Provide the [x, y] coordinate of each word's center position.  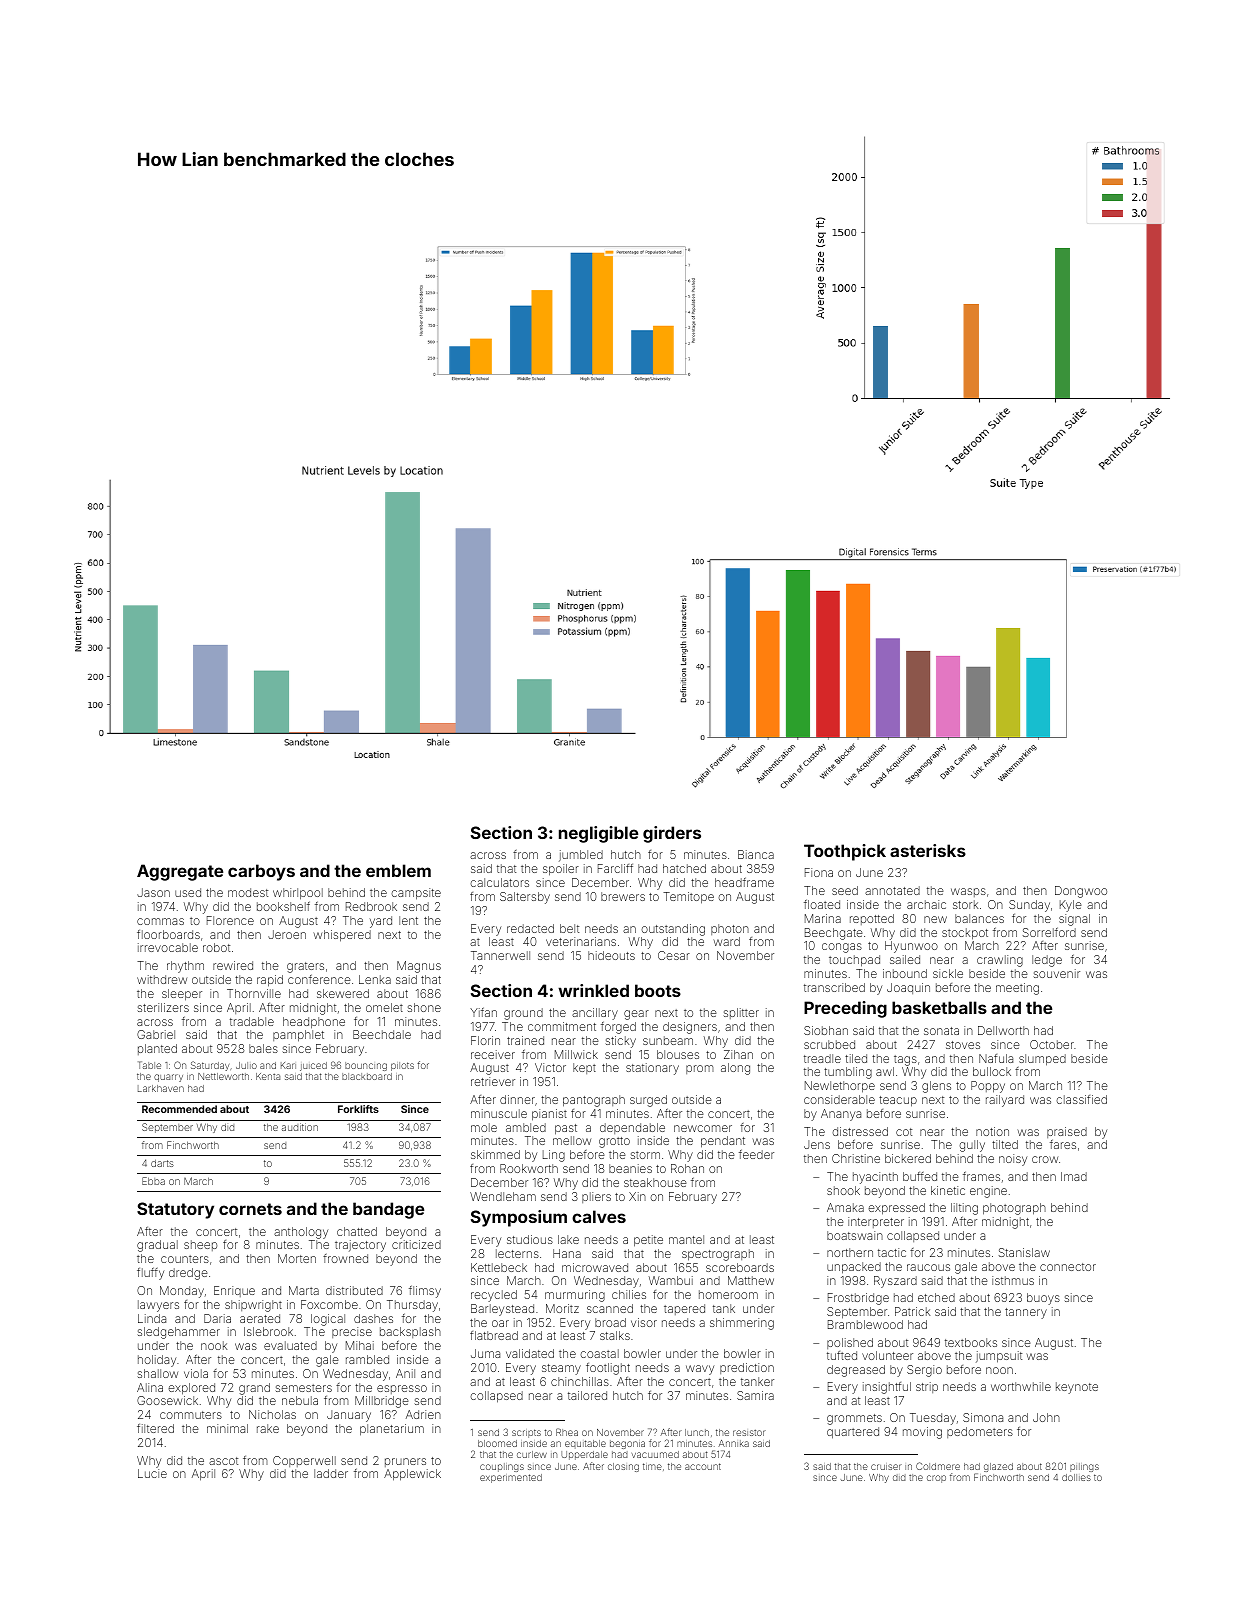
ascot [223, 1461]
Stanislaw [1024, 1252]
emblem [398, 870]
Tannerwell [500, 955]
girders [672, 834]
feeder [756, 1154]
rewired [233, 965]
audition [300, 1127]
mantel [686, 1239]
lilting [964, 1209]
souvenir [1056, 973]
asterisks [928, 850]
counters [185, 1259]
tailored [587, 1395]
